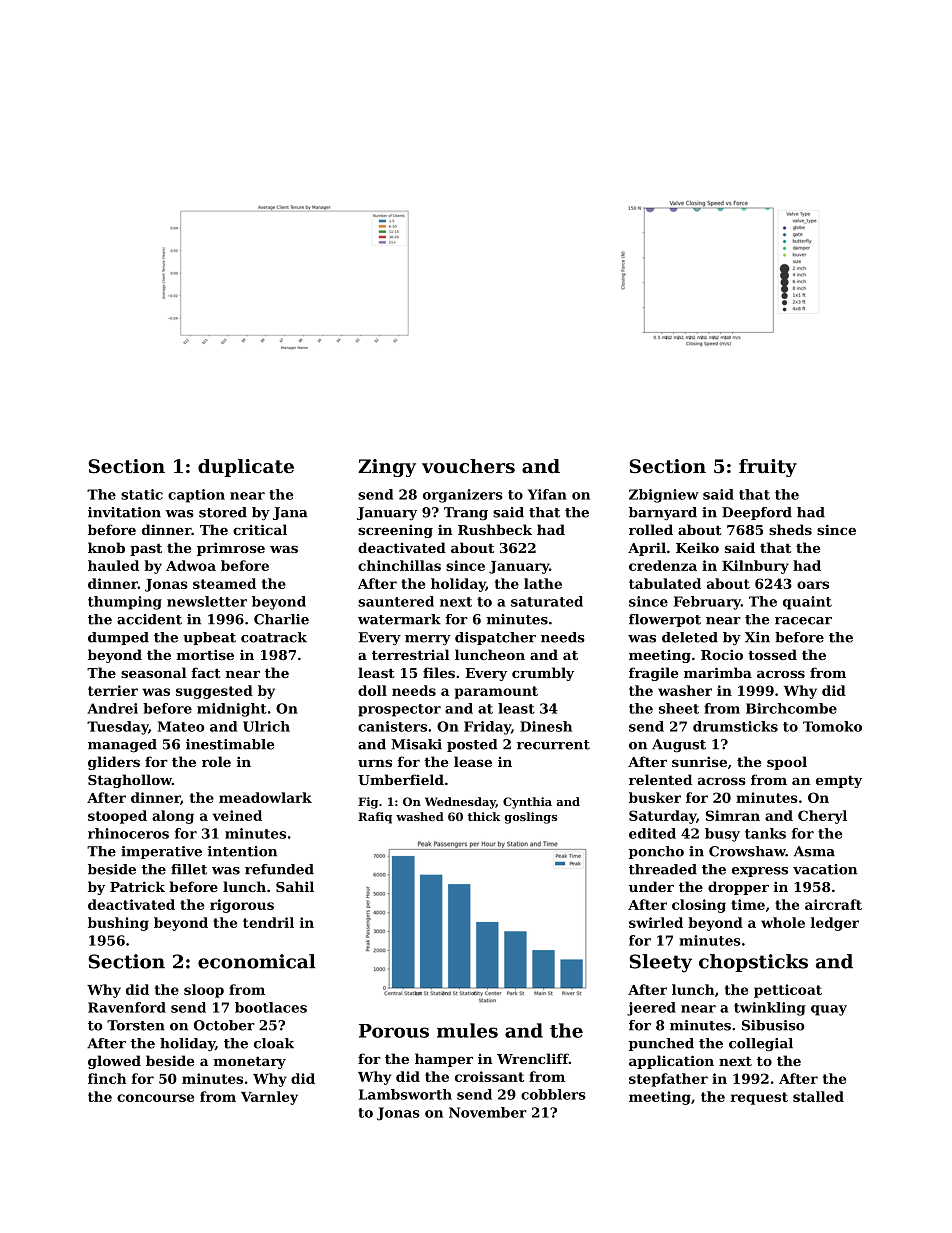 Image resolution: width=952 pixels, height=1233 pixels. I want to click on recurrent, so click(553, 745).
